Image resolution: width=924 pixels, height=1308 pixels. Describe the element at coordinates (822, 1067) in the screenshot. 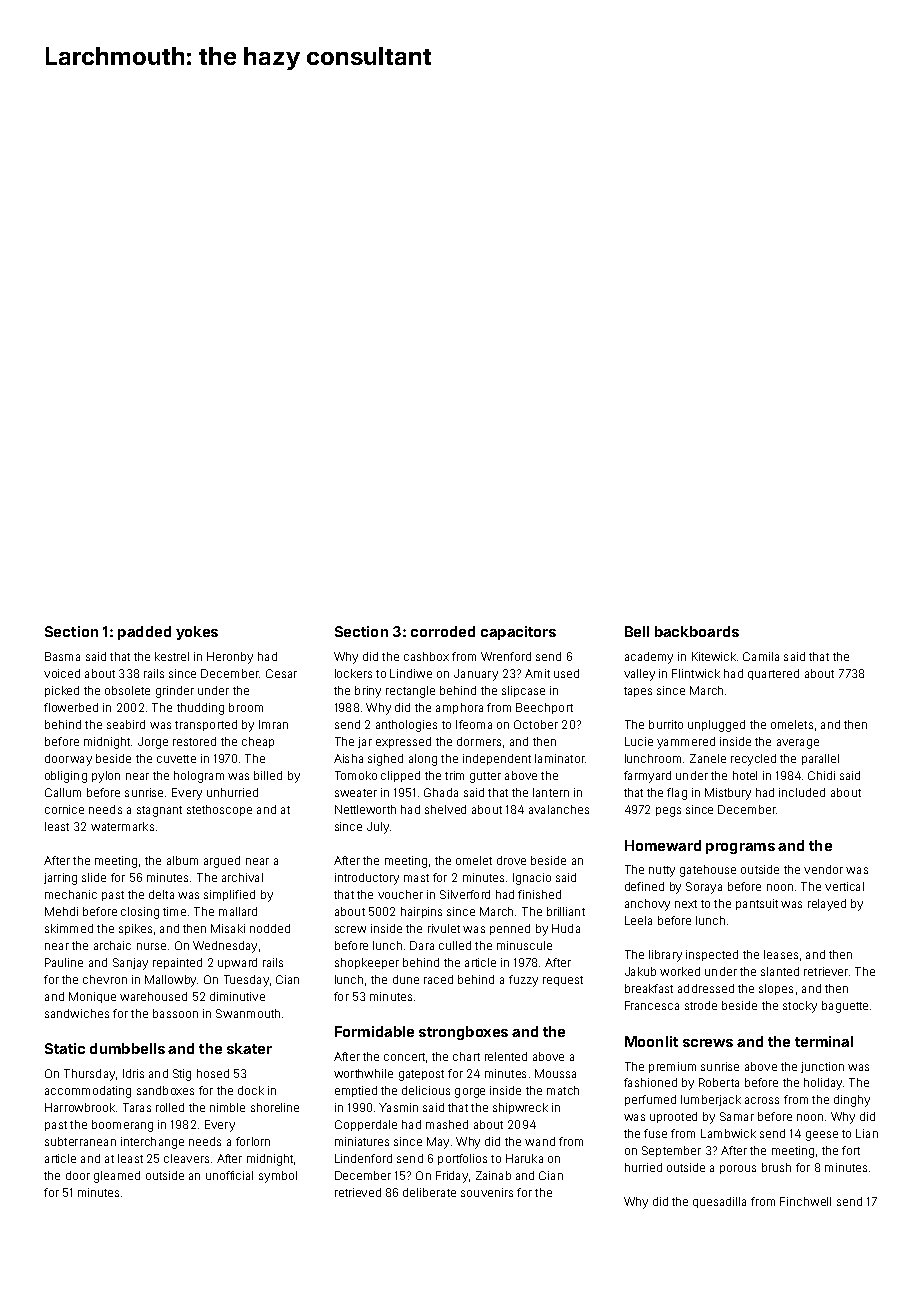

I see `junction` at that location.
